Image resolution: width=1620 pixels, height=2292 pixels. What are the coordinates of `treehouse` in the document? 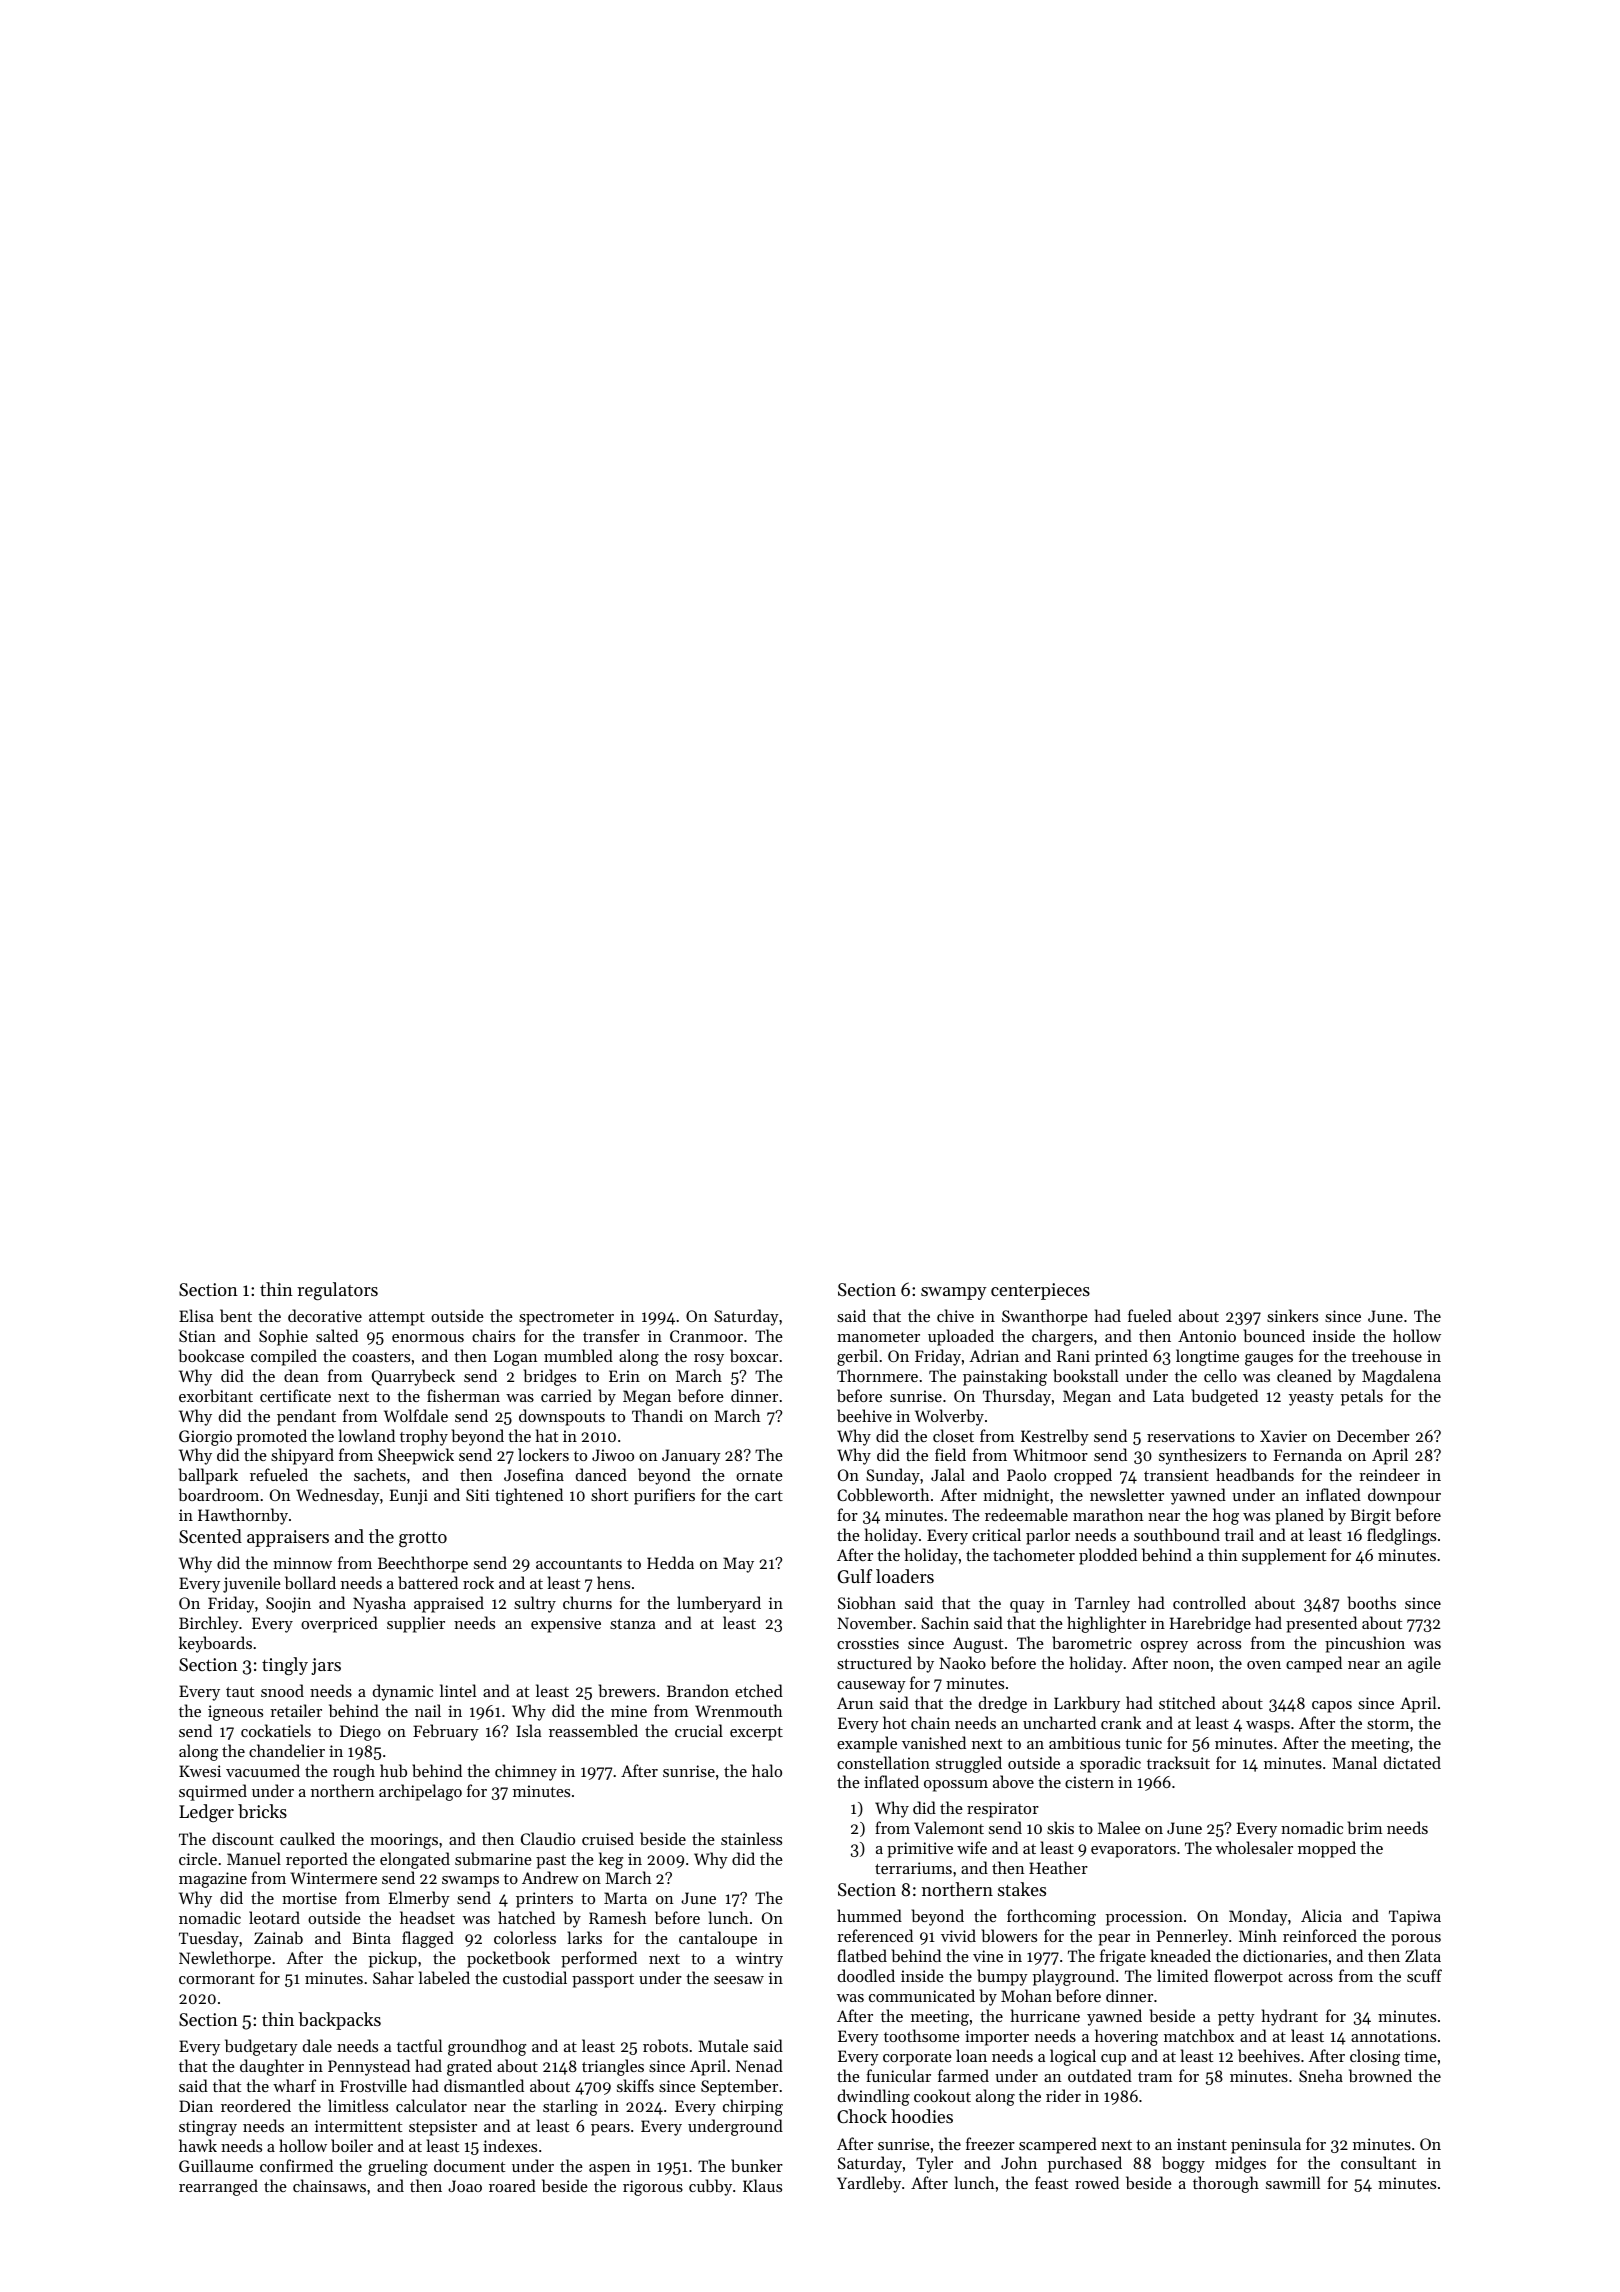 It's located at (1387, 1355).
